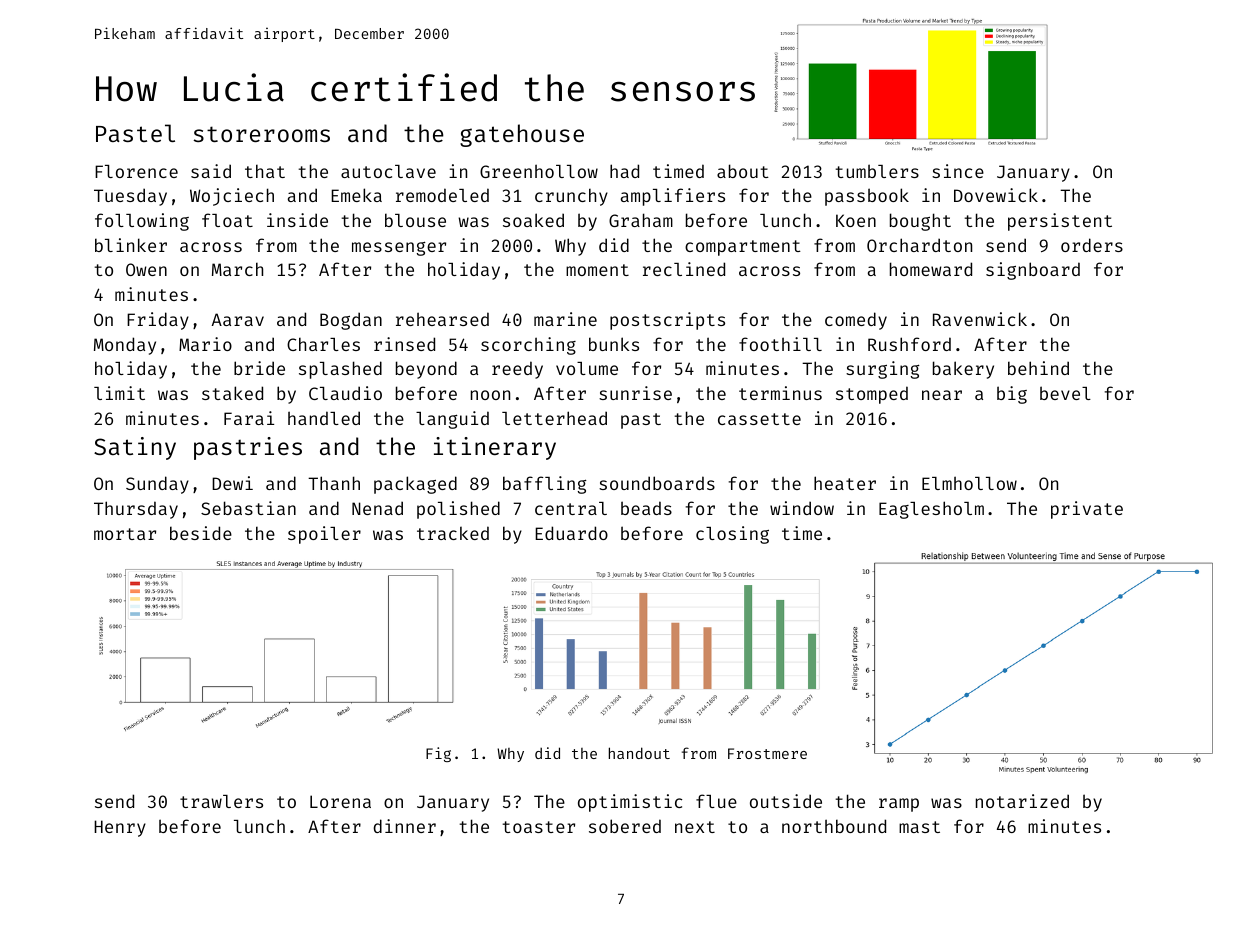 The image size is (1233, 952). What do you see at coordinates (639, 753) in the document?
I see `handout` at bounding box center [639, 753].
